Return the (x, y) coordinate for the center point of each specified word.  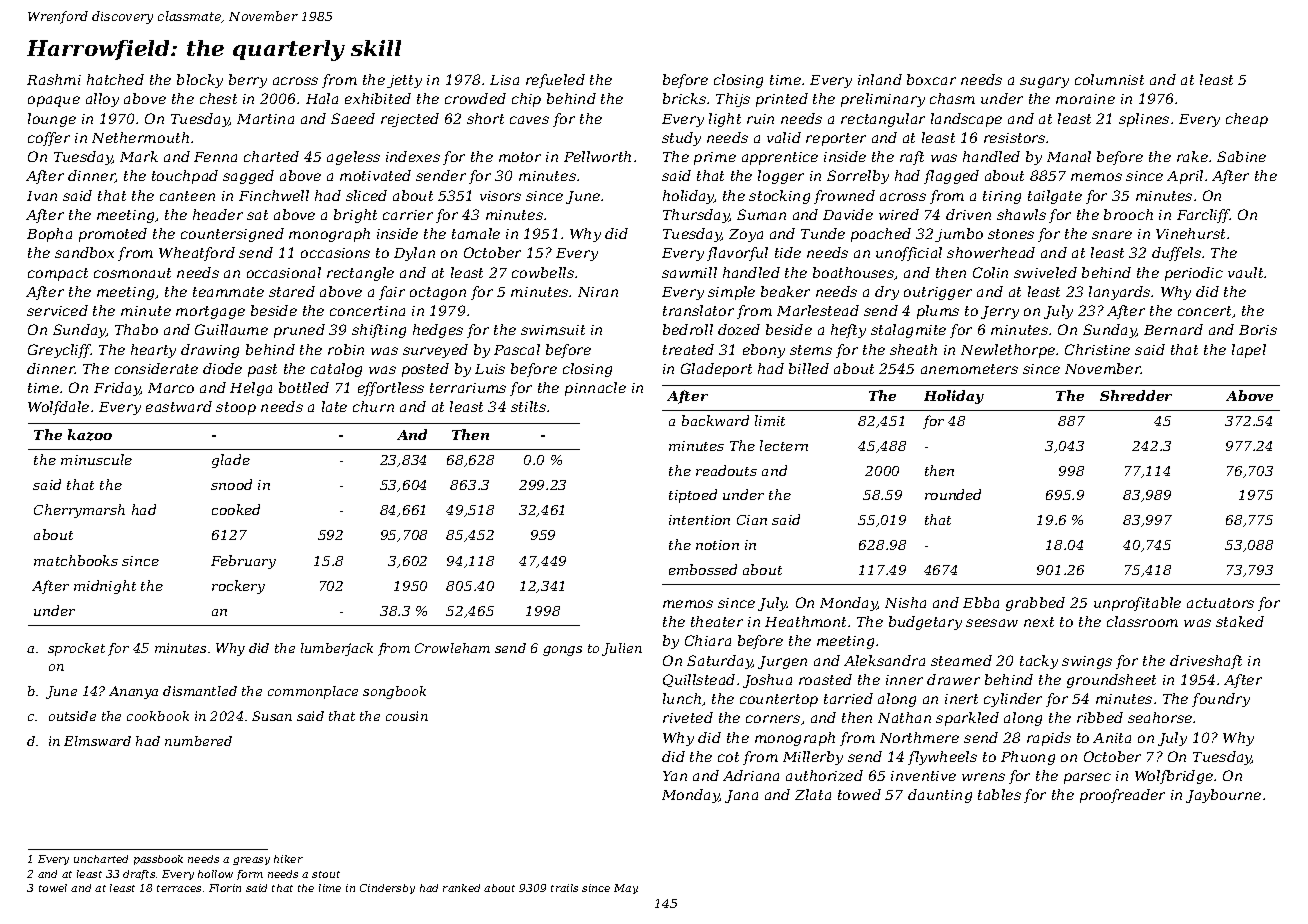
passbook (158, 860)
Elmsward (97, 741)
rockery (238, 587)
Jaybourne (1223, 796)
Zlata (813, 794)
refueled (555, 81)
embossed (703, 569)
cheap (1247, 120)
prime (715, 158)
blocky (200, 81)
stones (1011, 234)
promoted (113, 235)
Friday (117, 389)
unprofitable (1137, 604)
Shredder (1136, 395)
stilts (528, 406)
